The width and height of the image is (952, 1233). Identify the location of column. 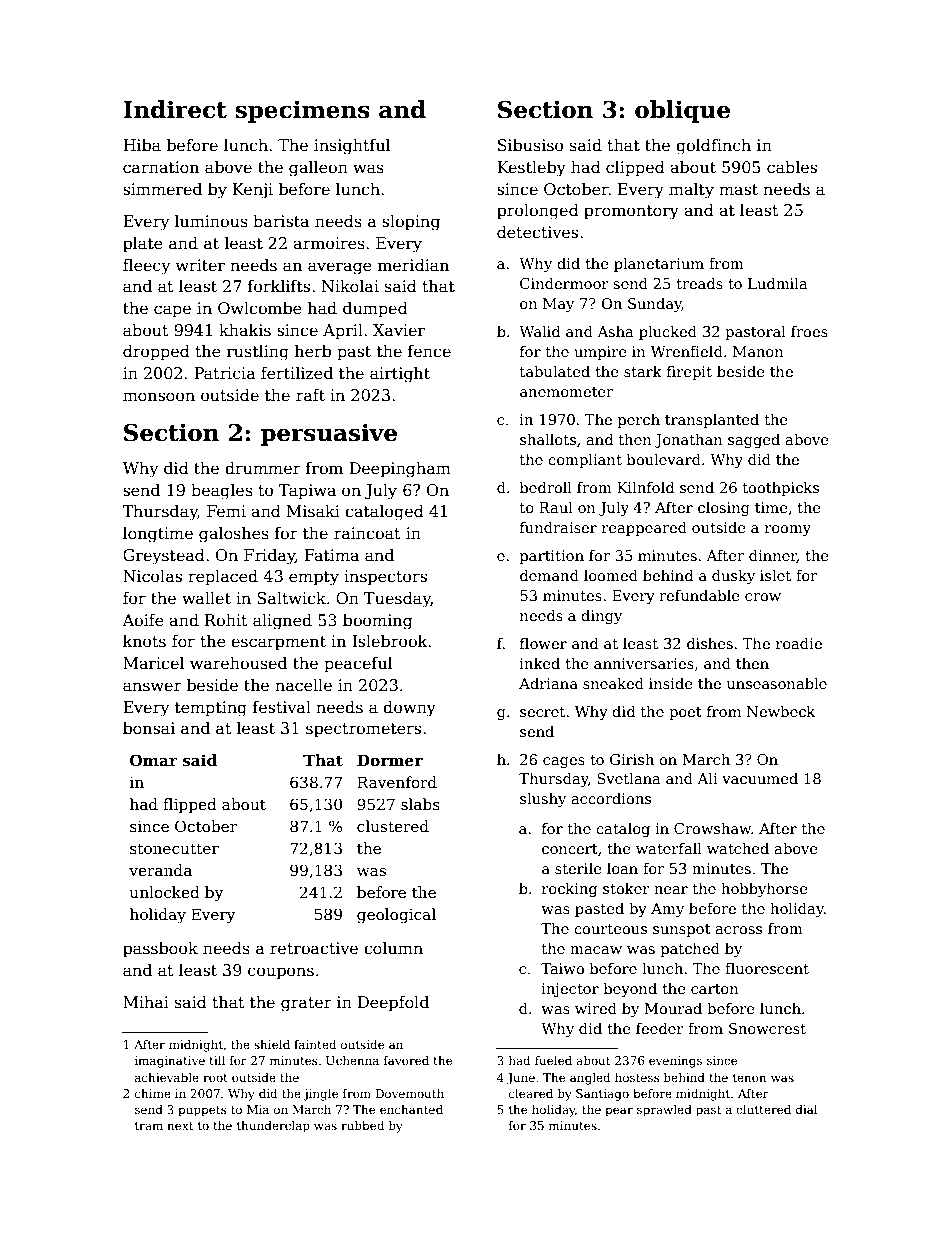
(393, 948).
